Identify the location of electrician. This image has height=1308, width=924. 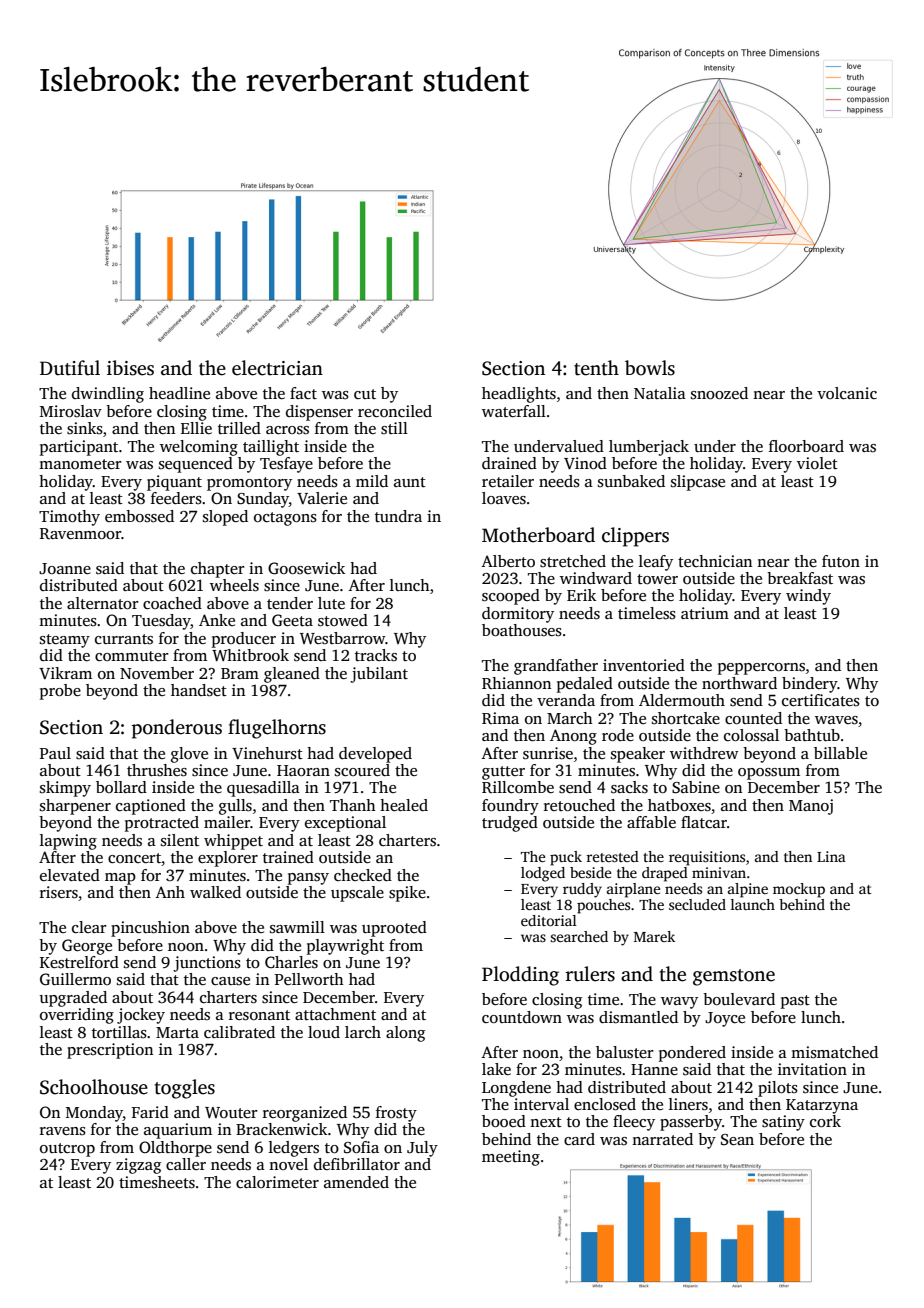
(277, 368).
